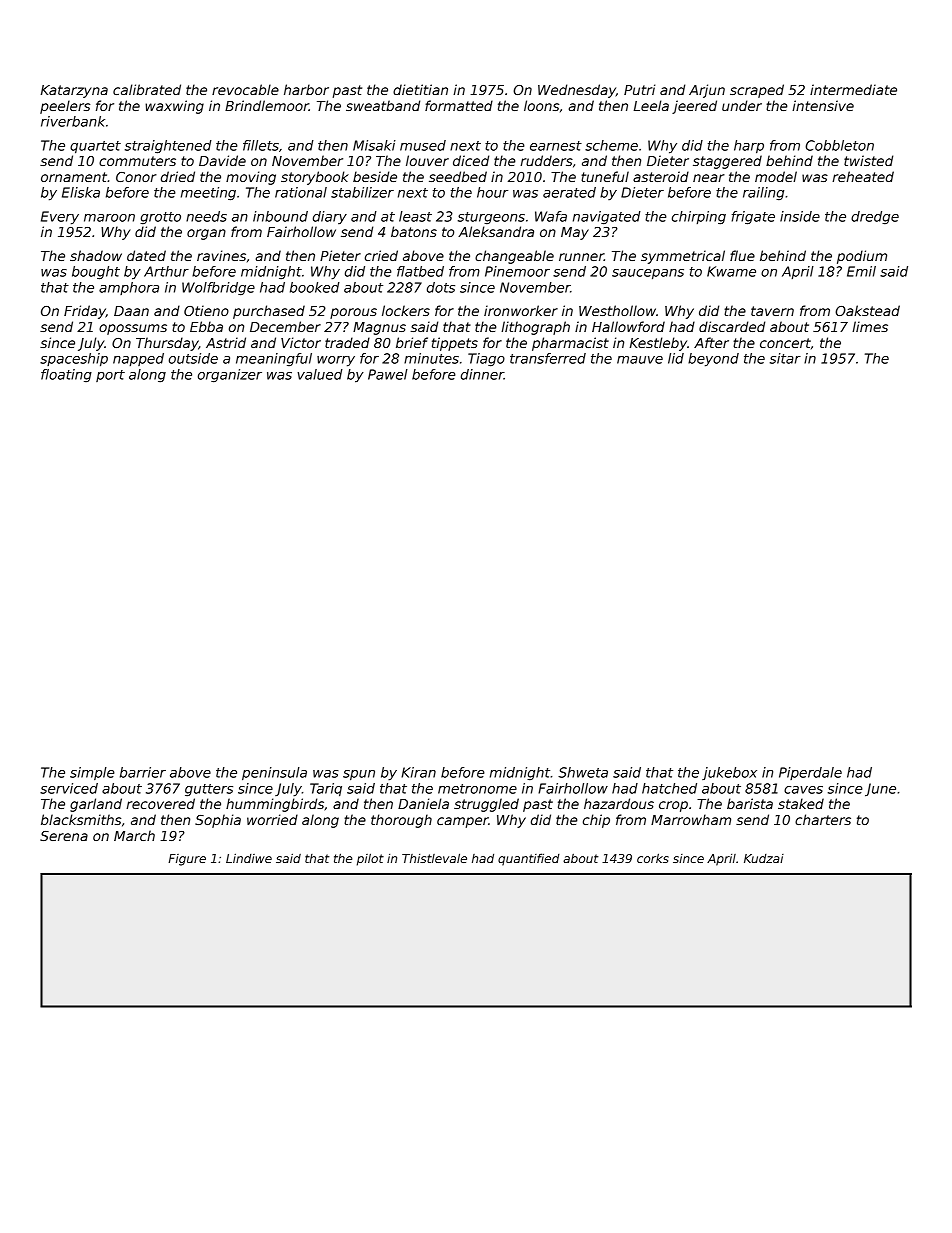 Image resolution: width=952 pixels, height=1233 pixels. What do you see at coordinates (729, 773) in the screenshot?
I see `jukebox` at bounding box center [729, 773].
